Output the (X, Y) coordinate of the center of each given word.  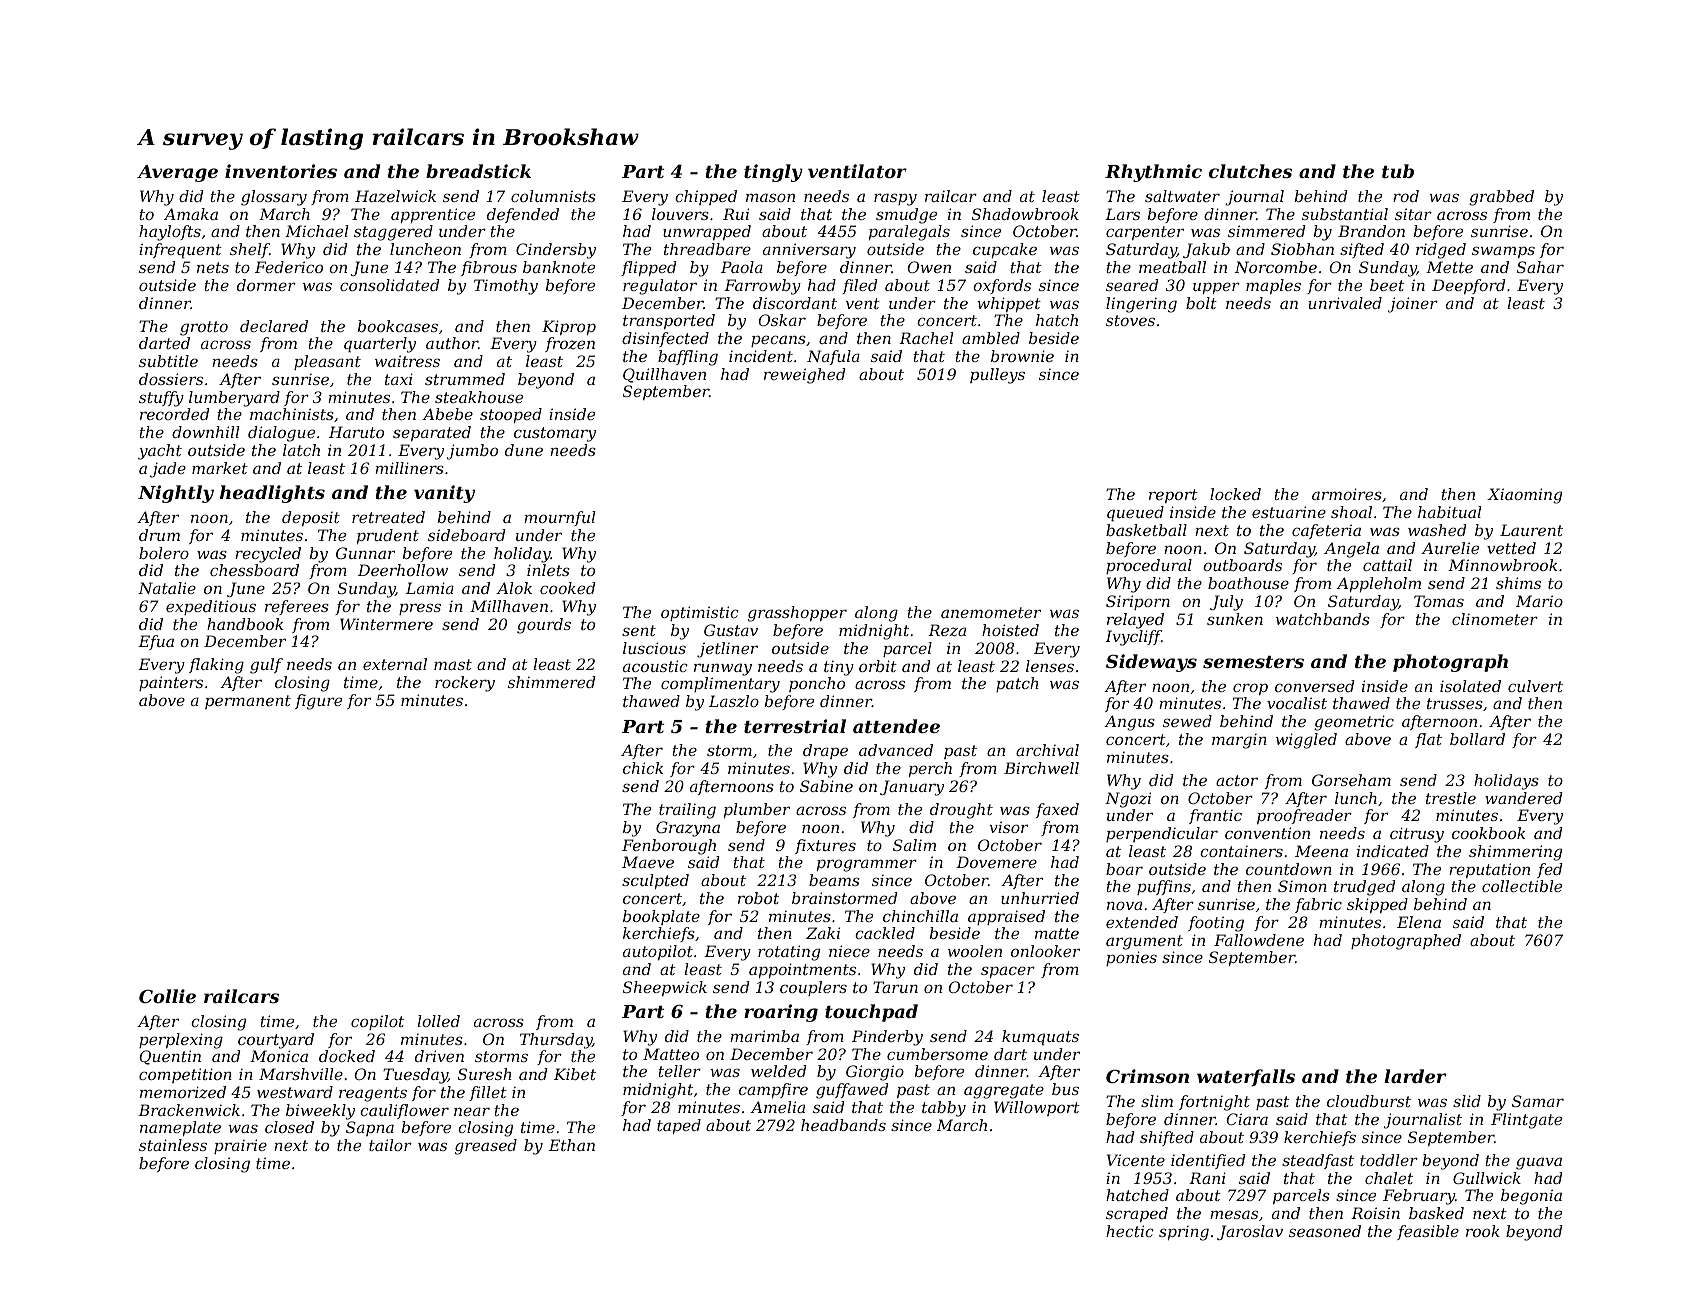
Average (177, 173)
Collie (167, 996)
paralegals (909, 233)
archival (1047, 750)
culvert (1535, 686)
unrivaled (1345, 303)
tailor (390, 1145)
